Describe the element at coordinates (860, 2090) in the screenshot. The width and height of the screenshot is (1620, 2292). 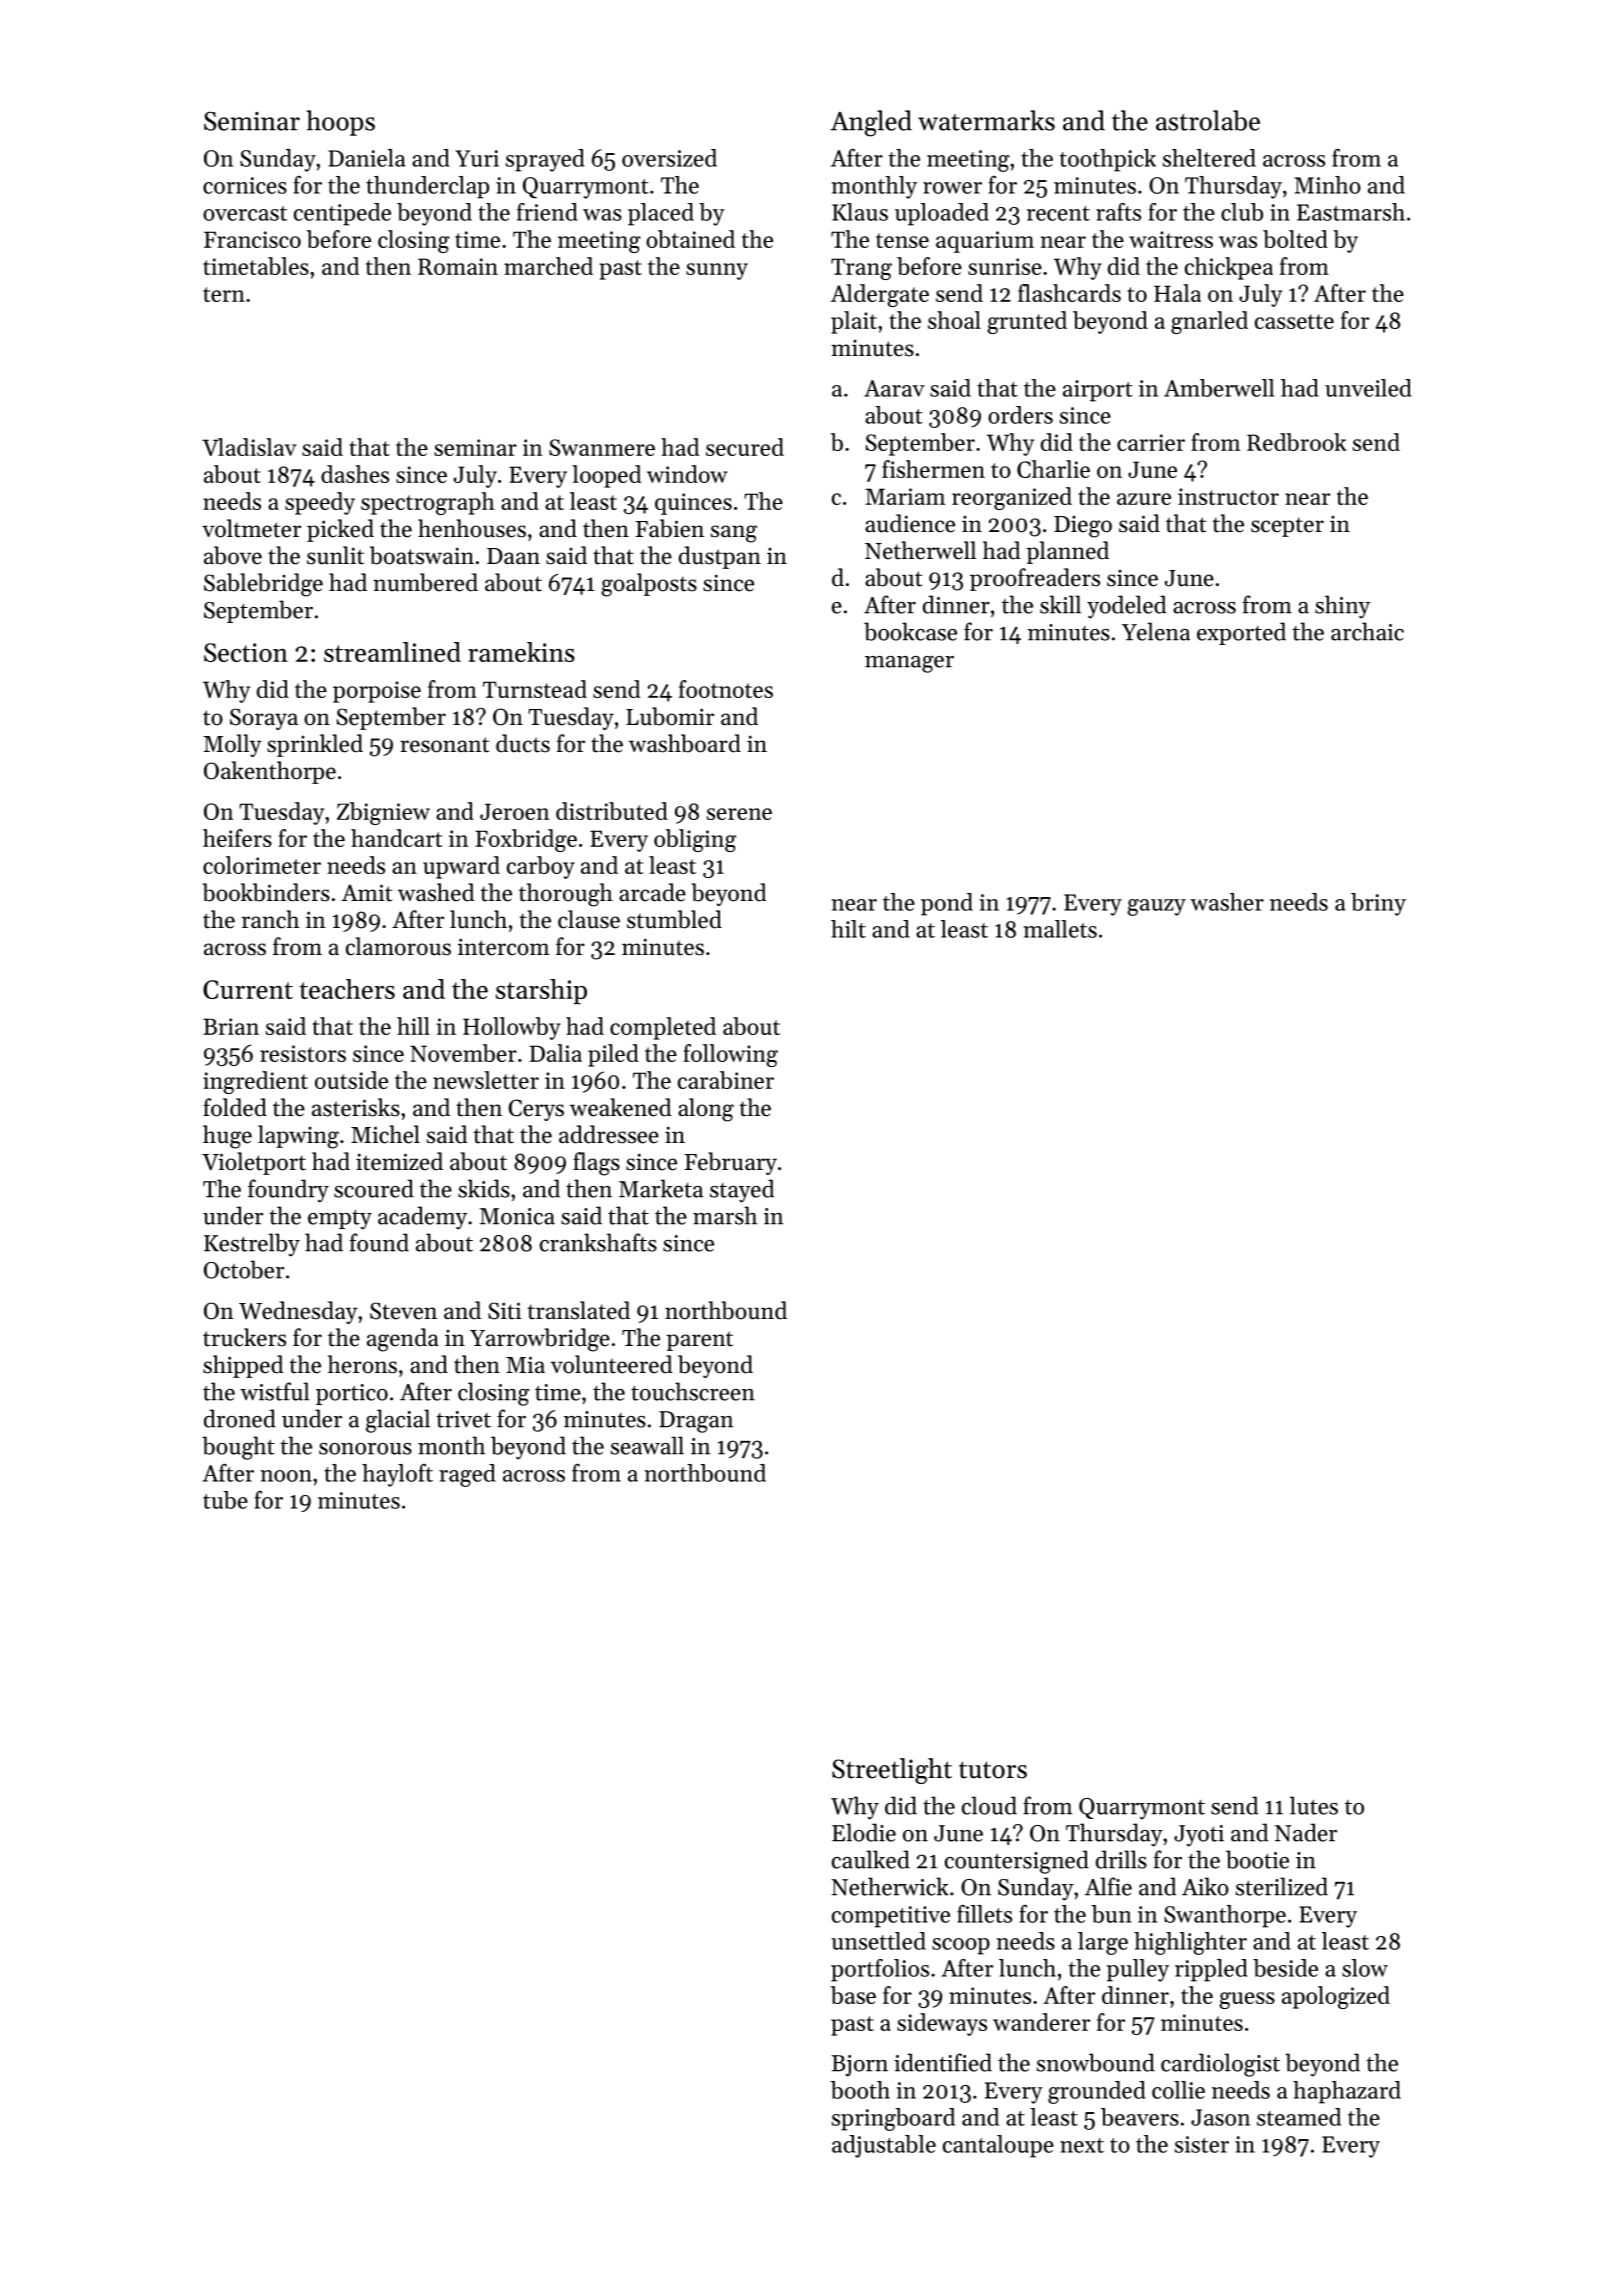
I see `booth` at that location.
